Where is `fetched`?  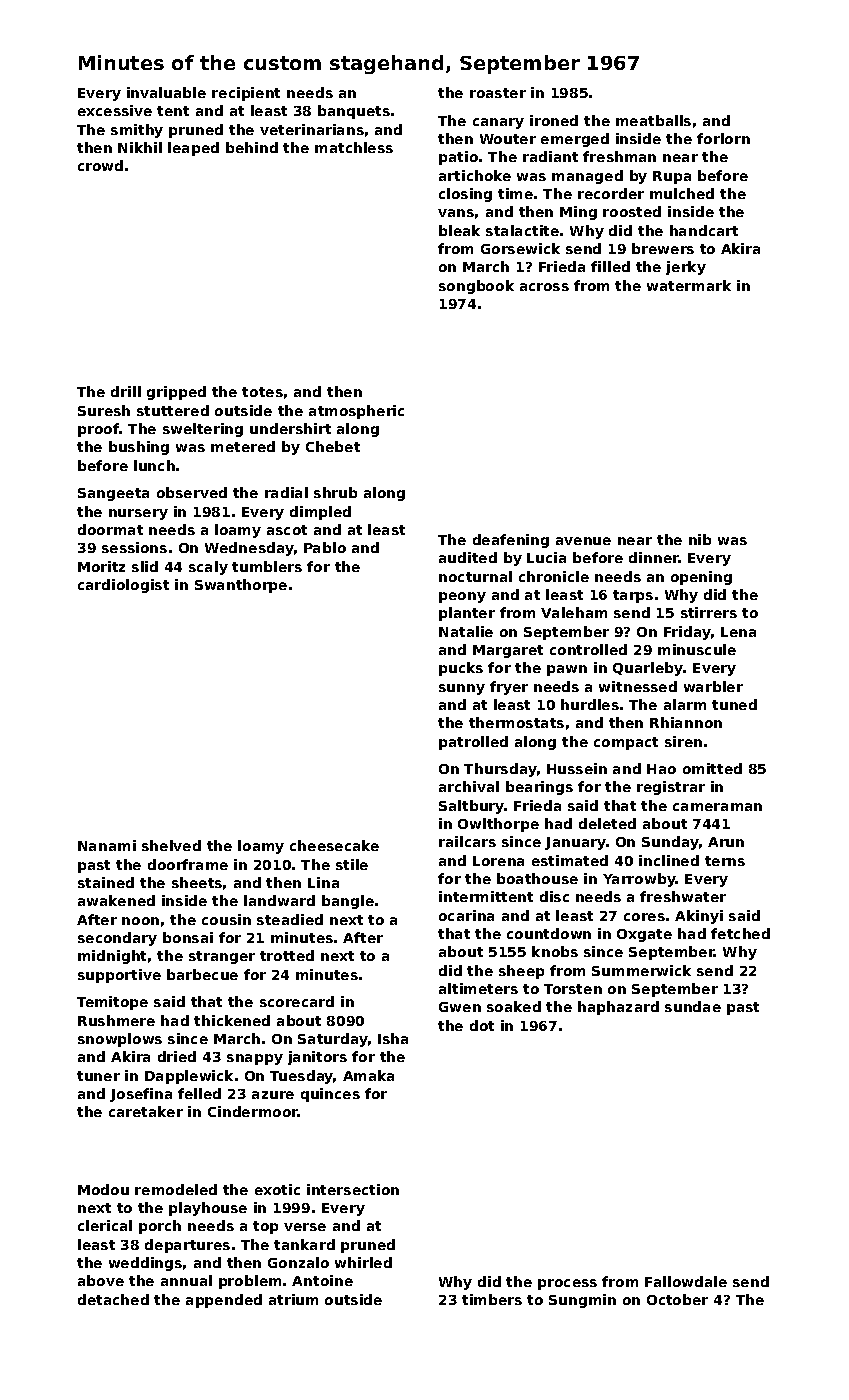
fetched is located at coordinates (740, 933).
